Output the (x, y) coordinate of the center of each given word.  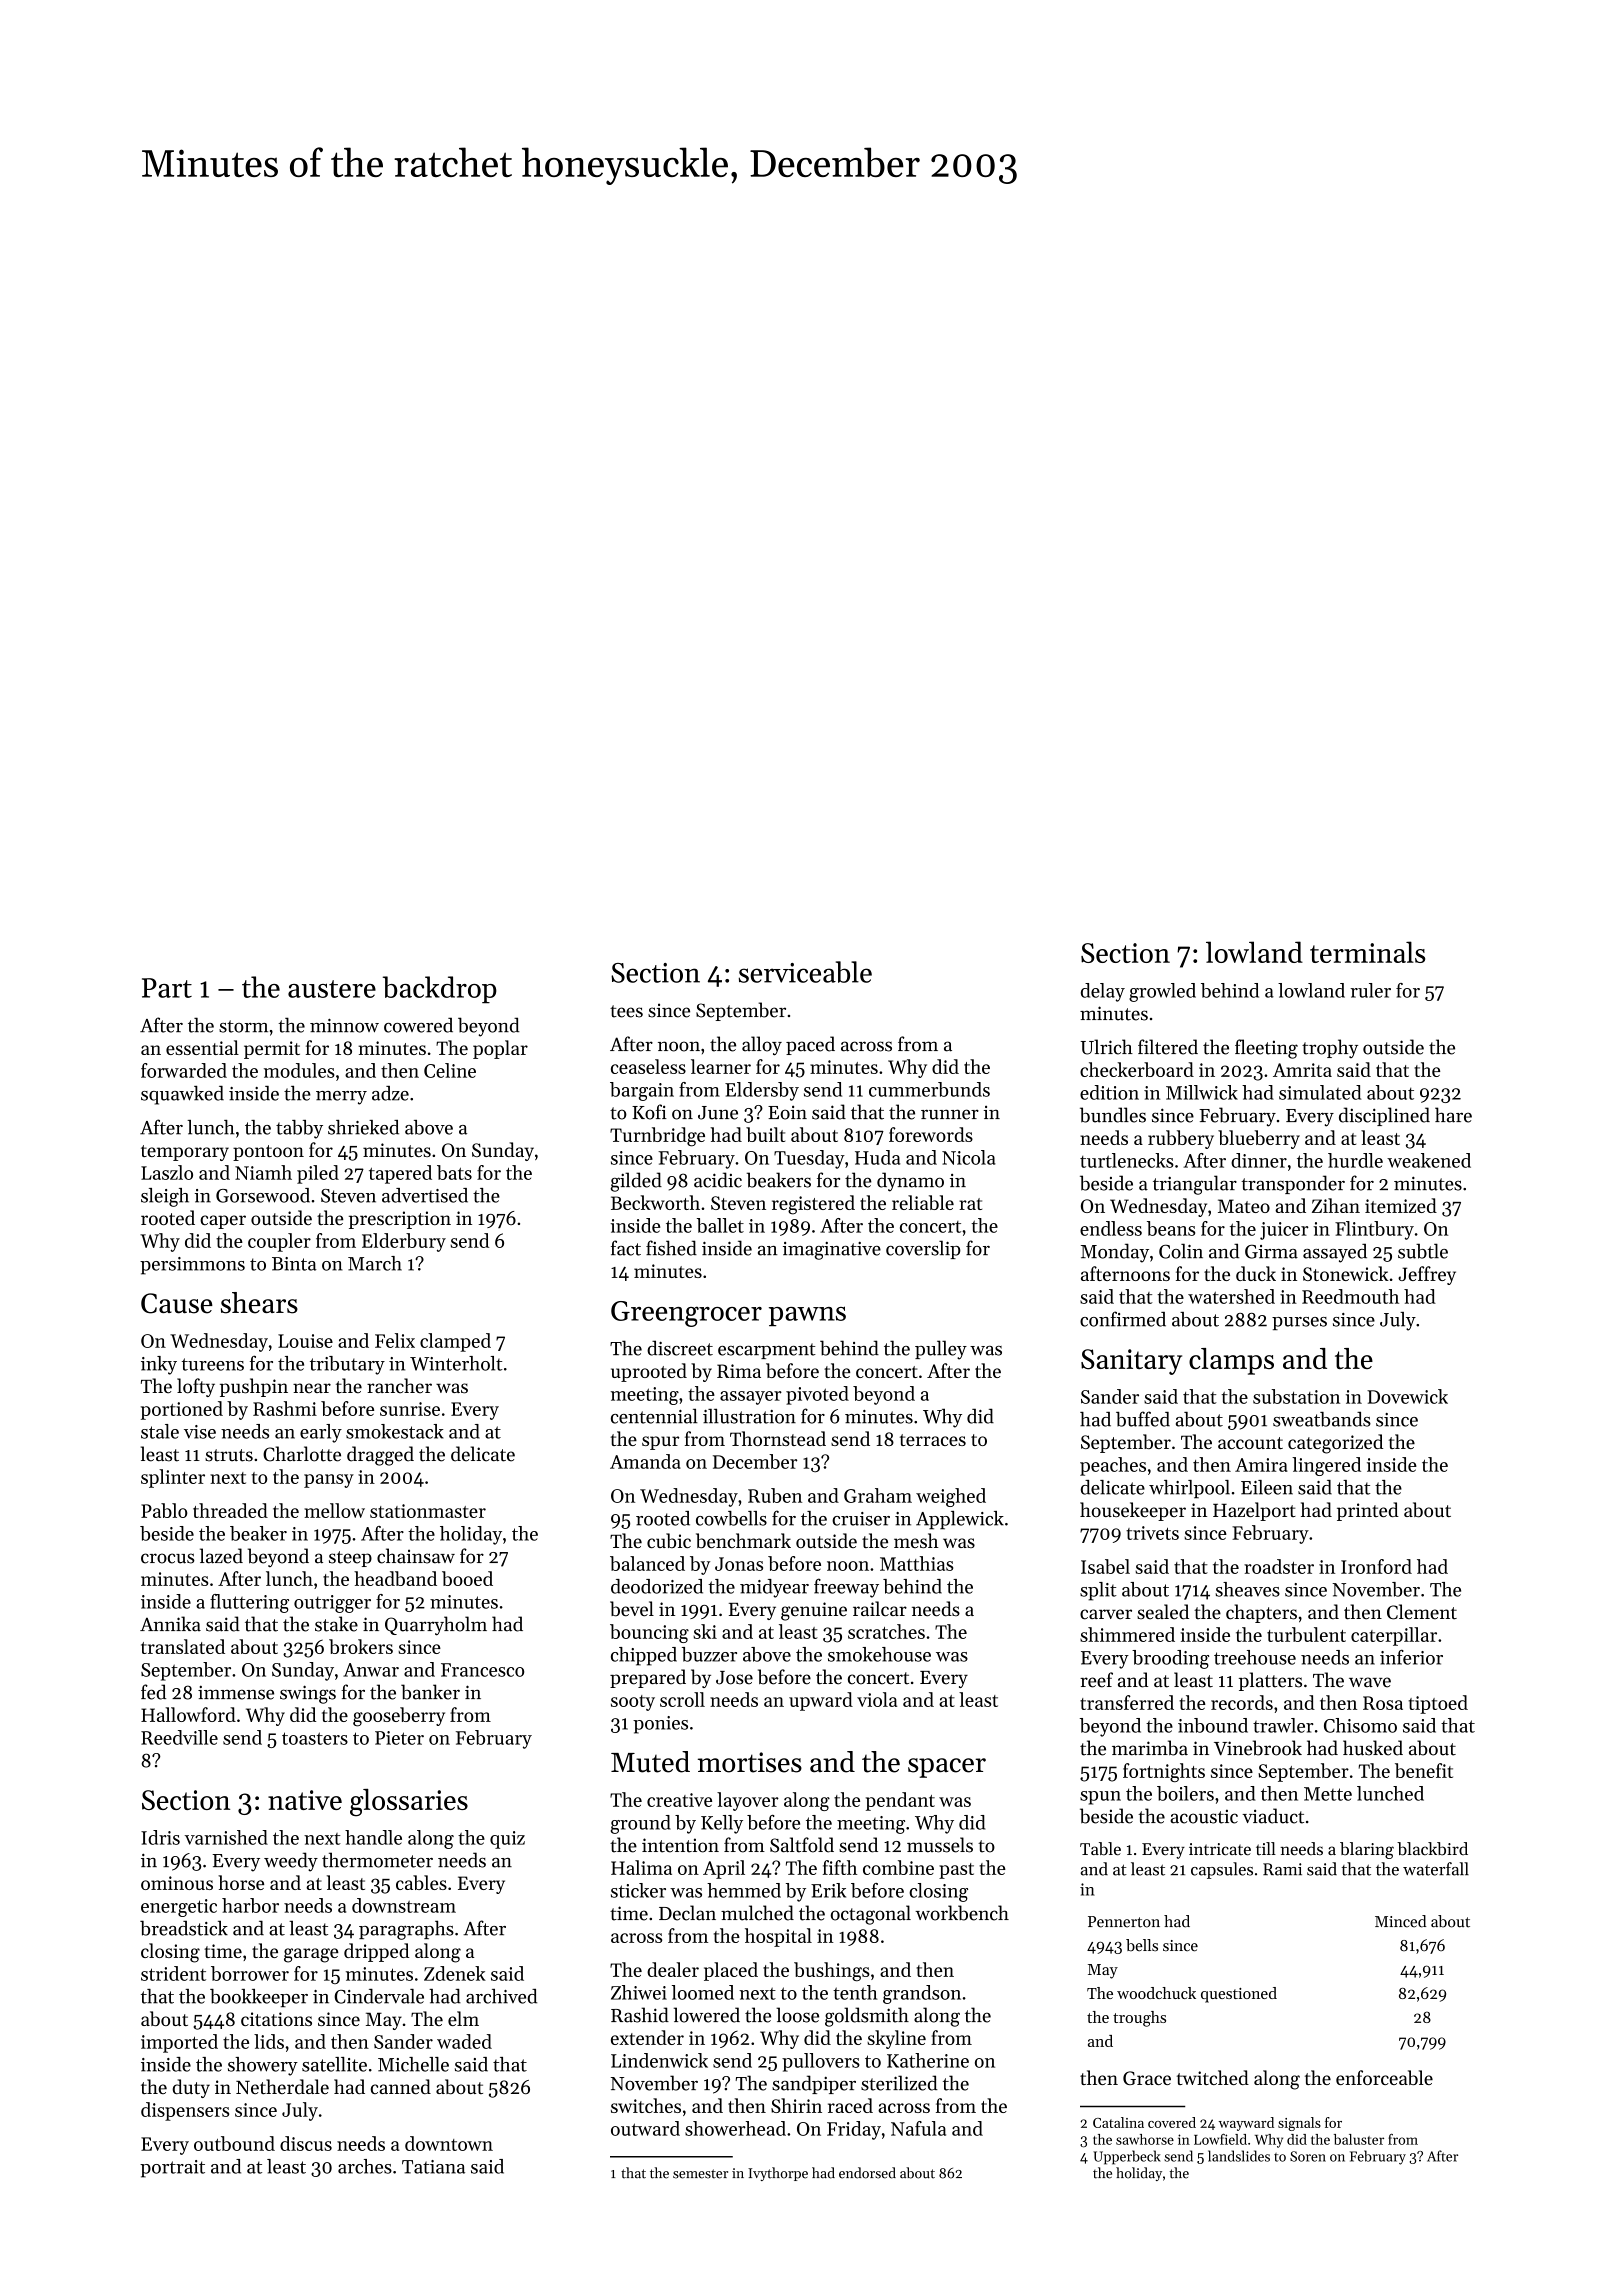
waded (464, 2041)
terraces (933, 1440)
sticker (638, 1890)
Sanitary (1131, 1362)
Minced (1400, 1921)
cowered (418, 1025)
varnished (226, 1837)
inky (159, 1365)
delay (1103, 992)
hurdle (1355, 1160)
